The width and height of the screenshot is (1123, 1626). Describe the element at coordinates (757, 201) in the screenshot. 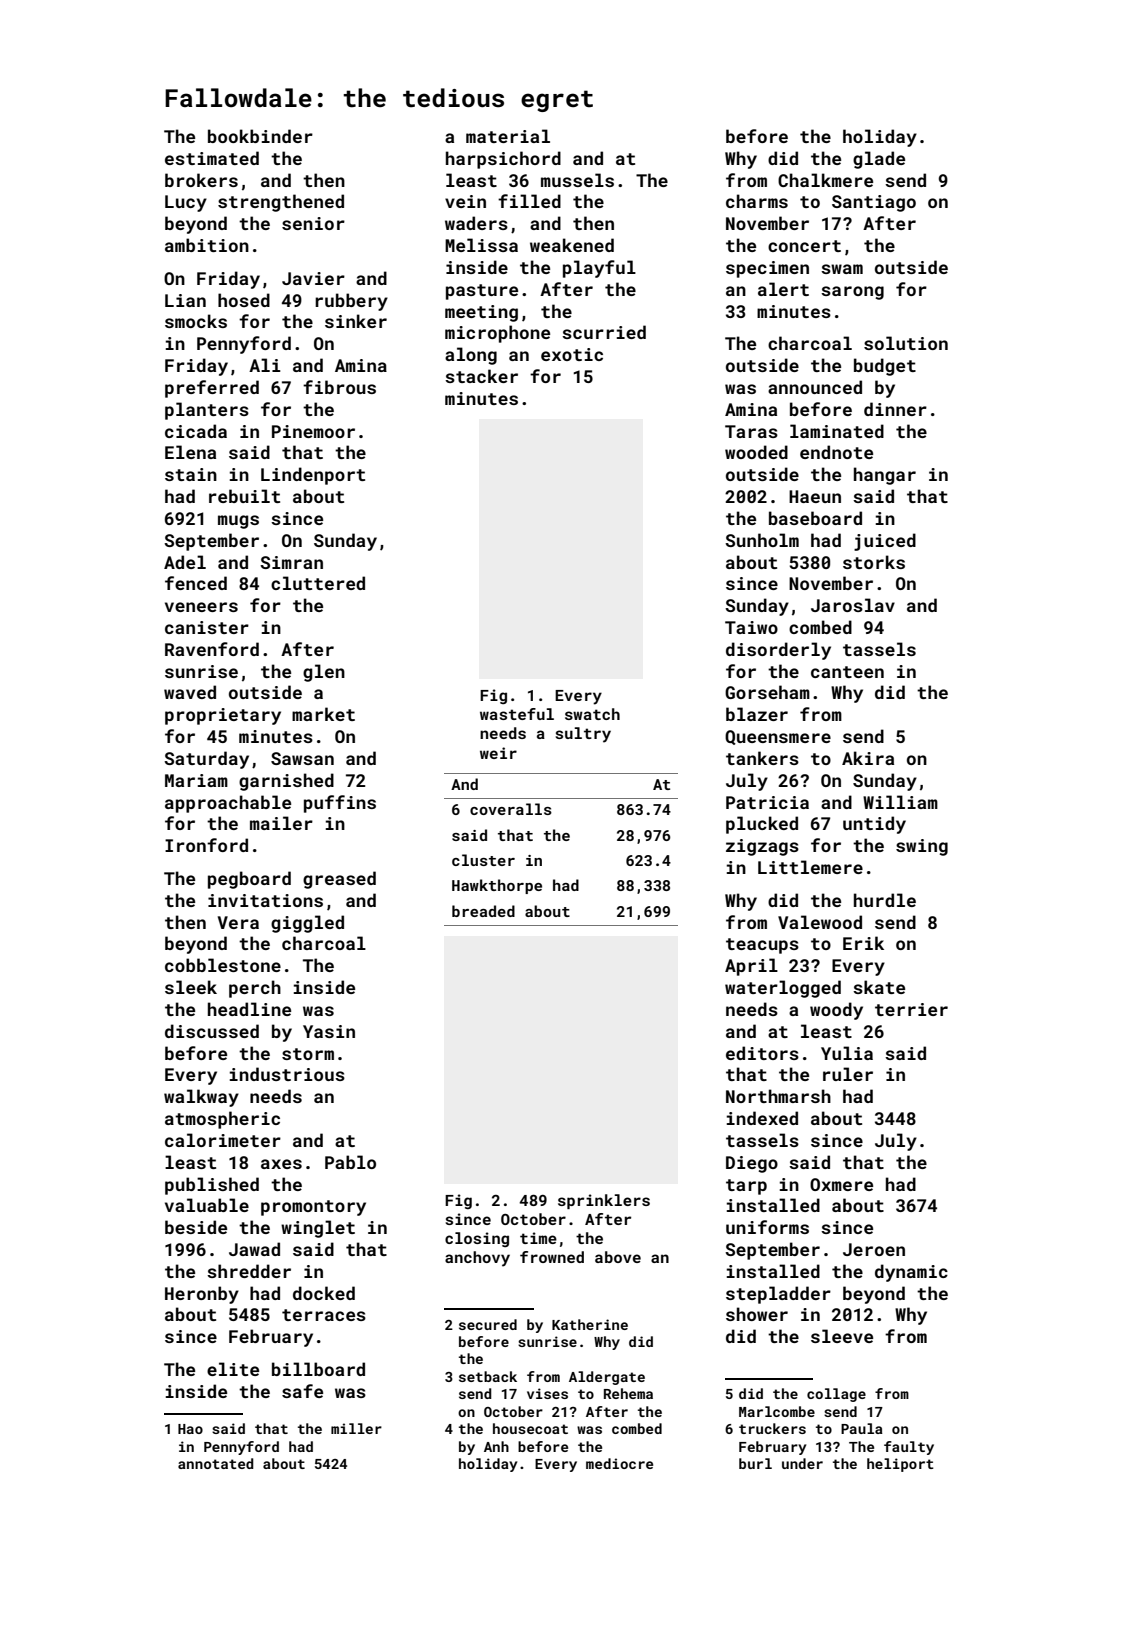

I see `charms` at that location.
